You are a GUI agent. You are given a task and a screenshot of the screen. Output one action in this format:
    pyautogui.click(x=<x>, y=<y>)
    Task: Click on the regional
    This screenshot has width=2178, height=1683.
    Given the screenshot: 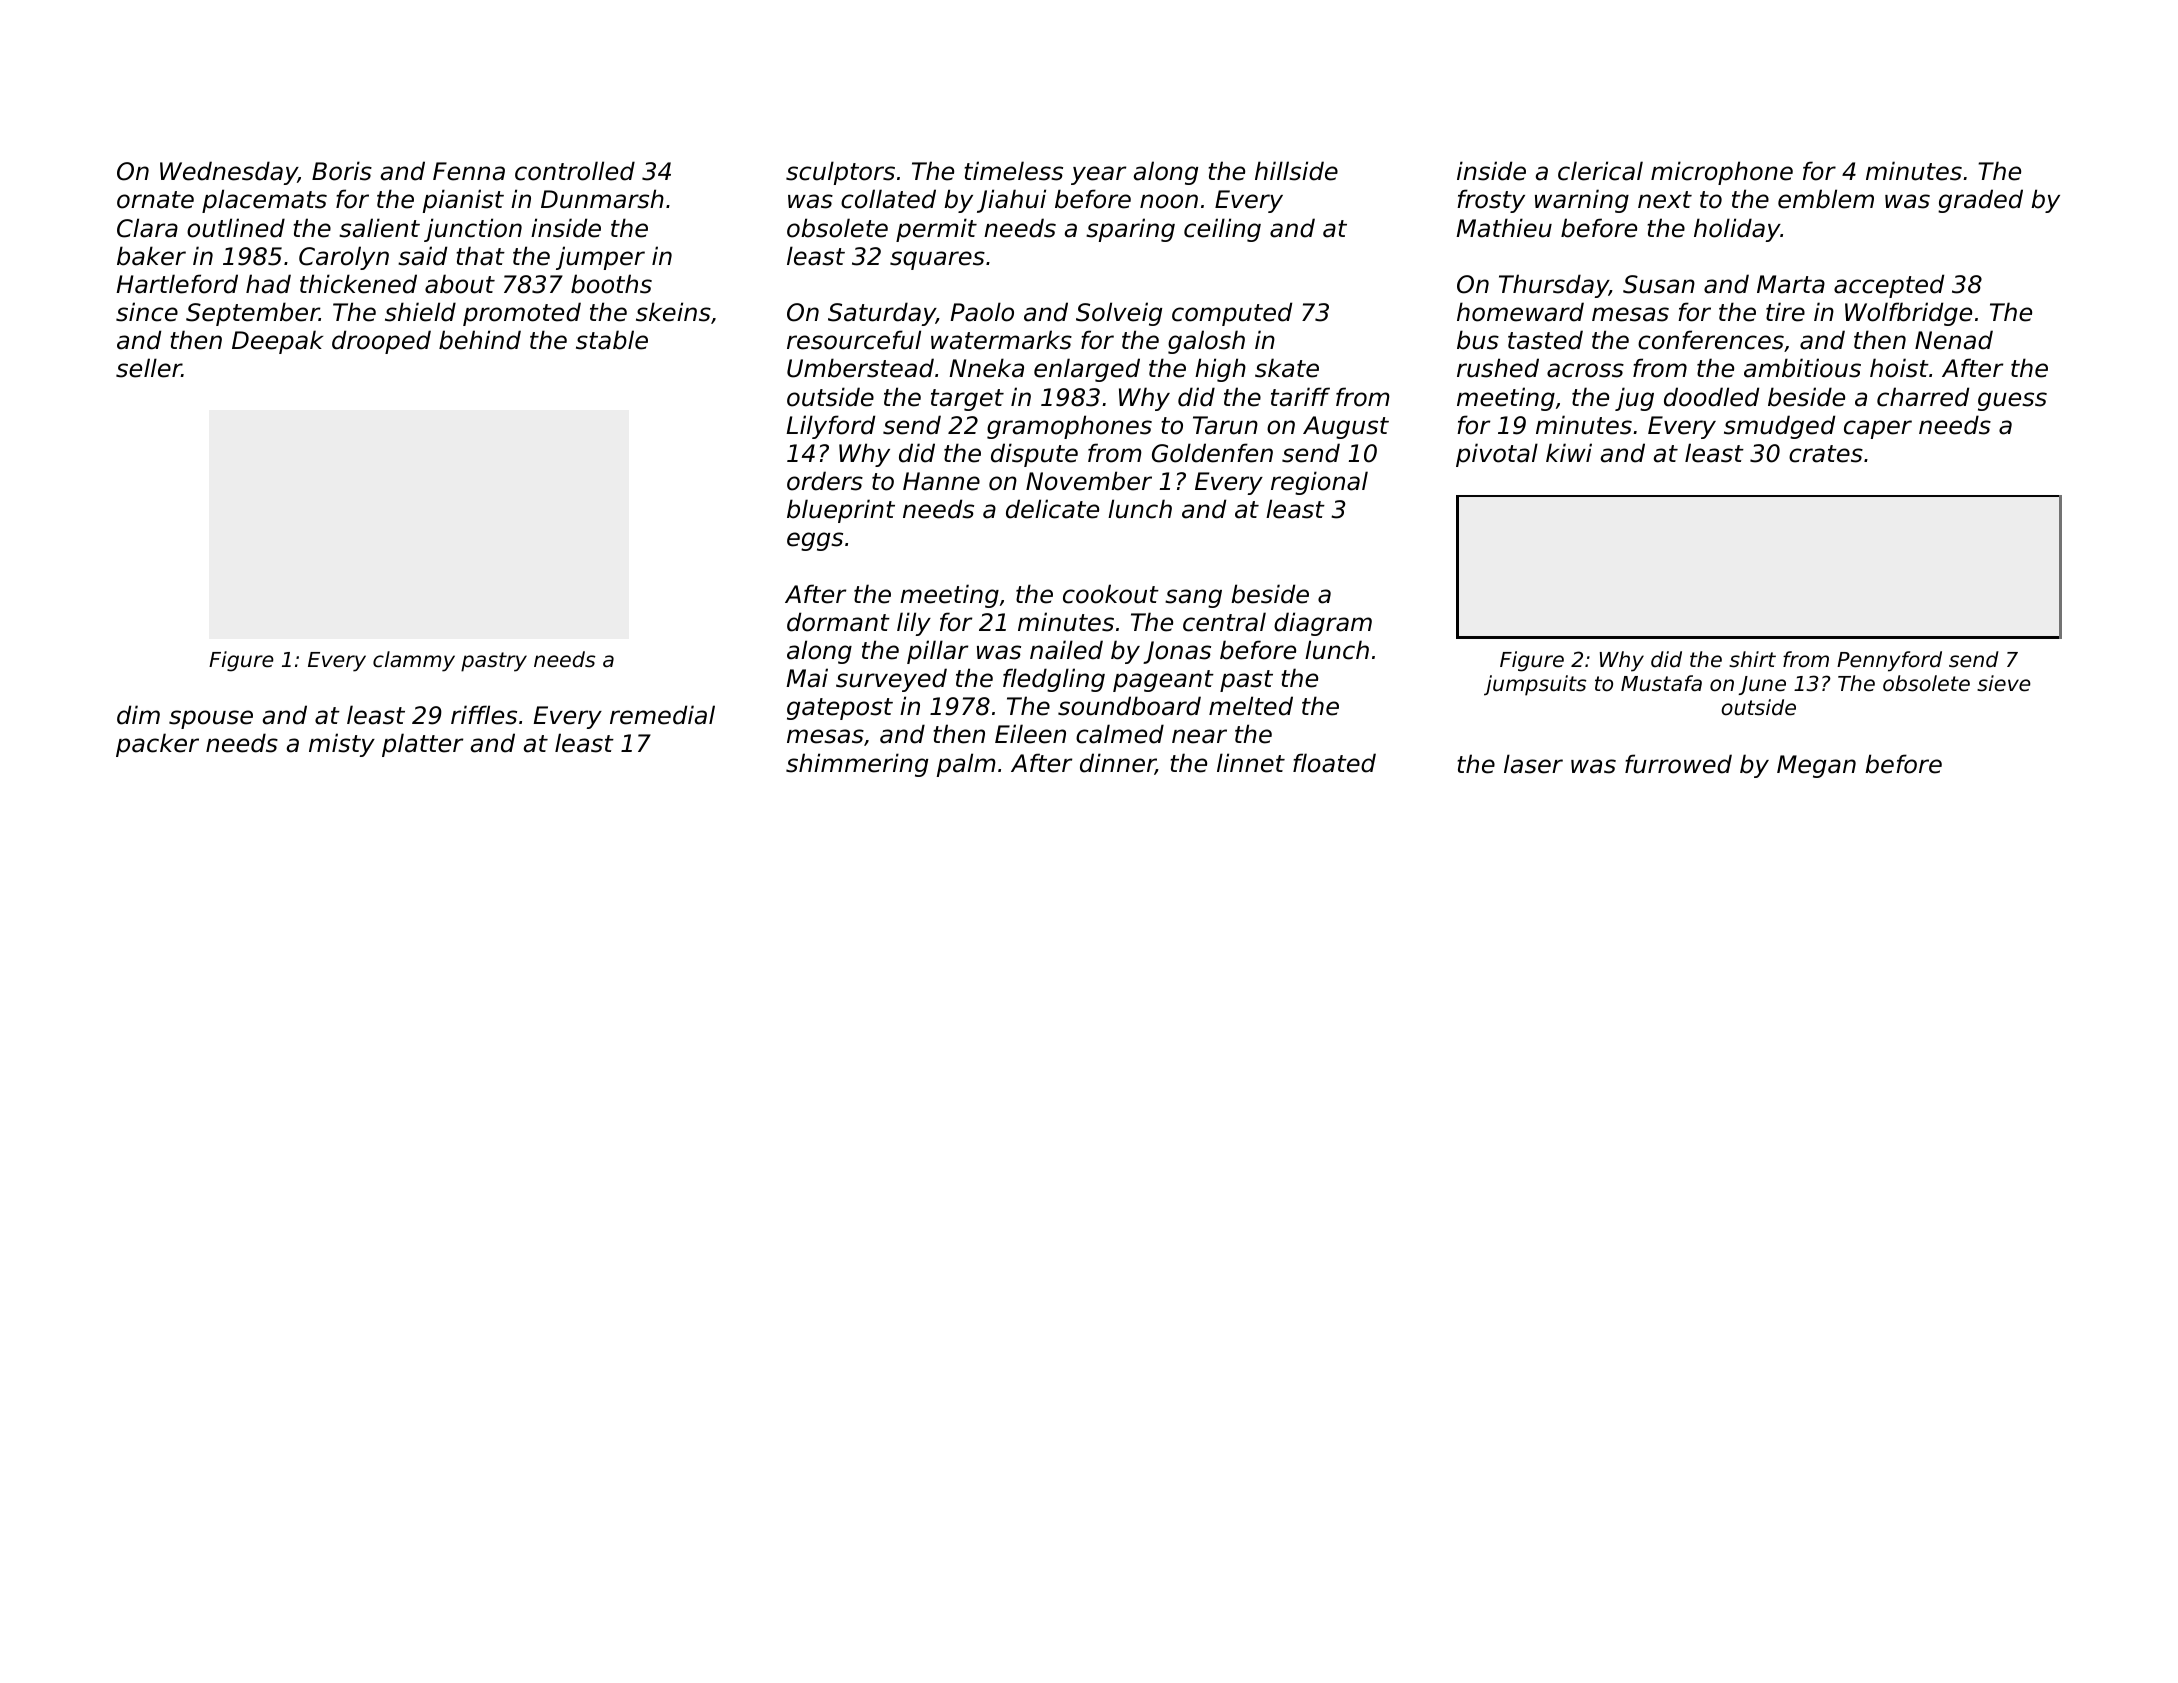 What is the action you would take?
    pyautogui.click(x=1319, y=483)
